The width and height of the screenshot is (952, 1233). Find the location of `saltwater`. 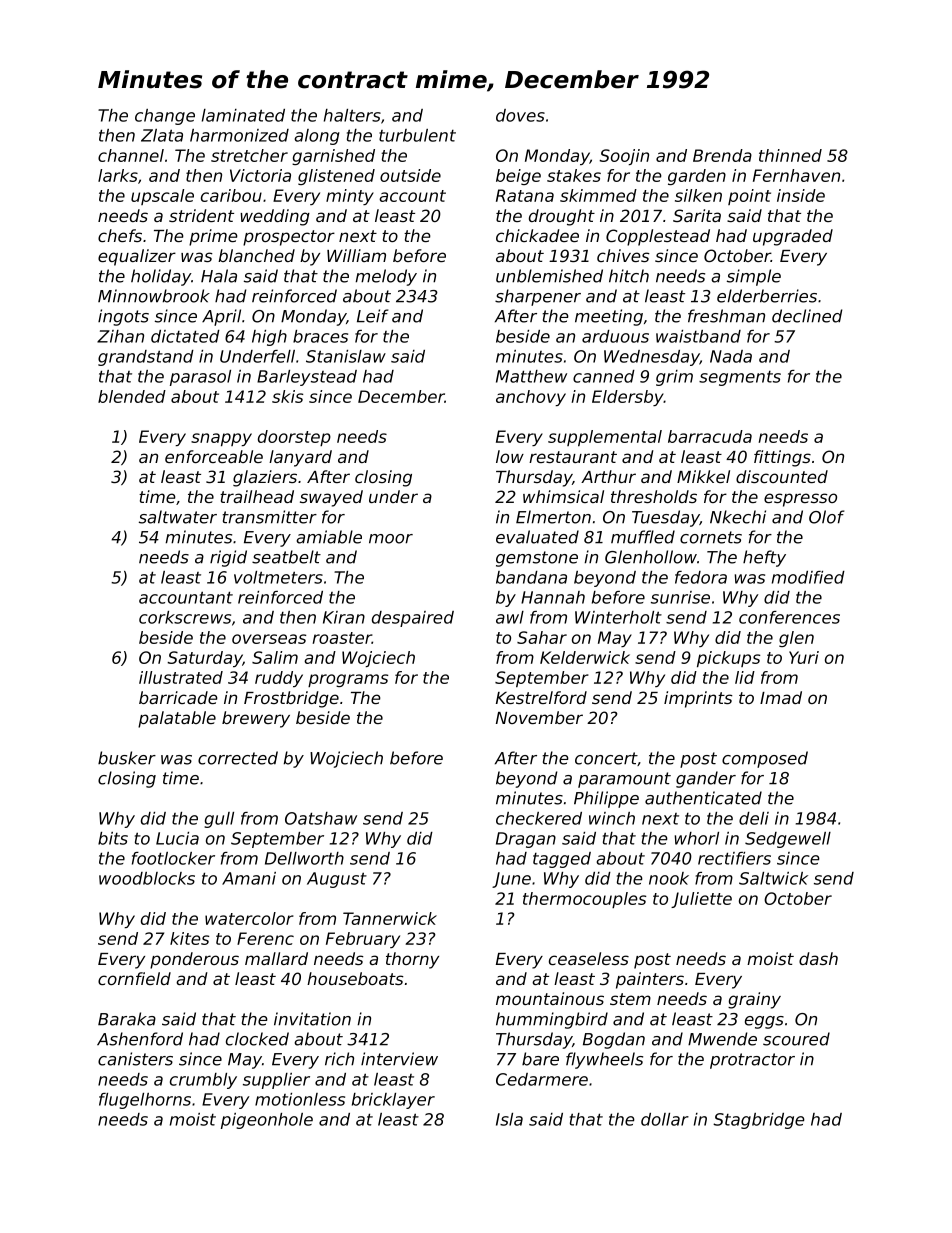

saltwater is located at coordinates (178, 517).
